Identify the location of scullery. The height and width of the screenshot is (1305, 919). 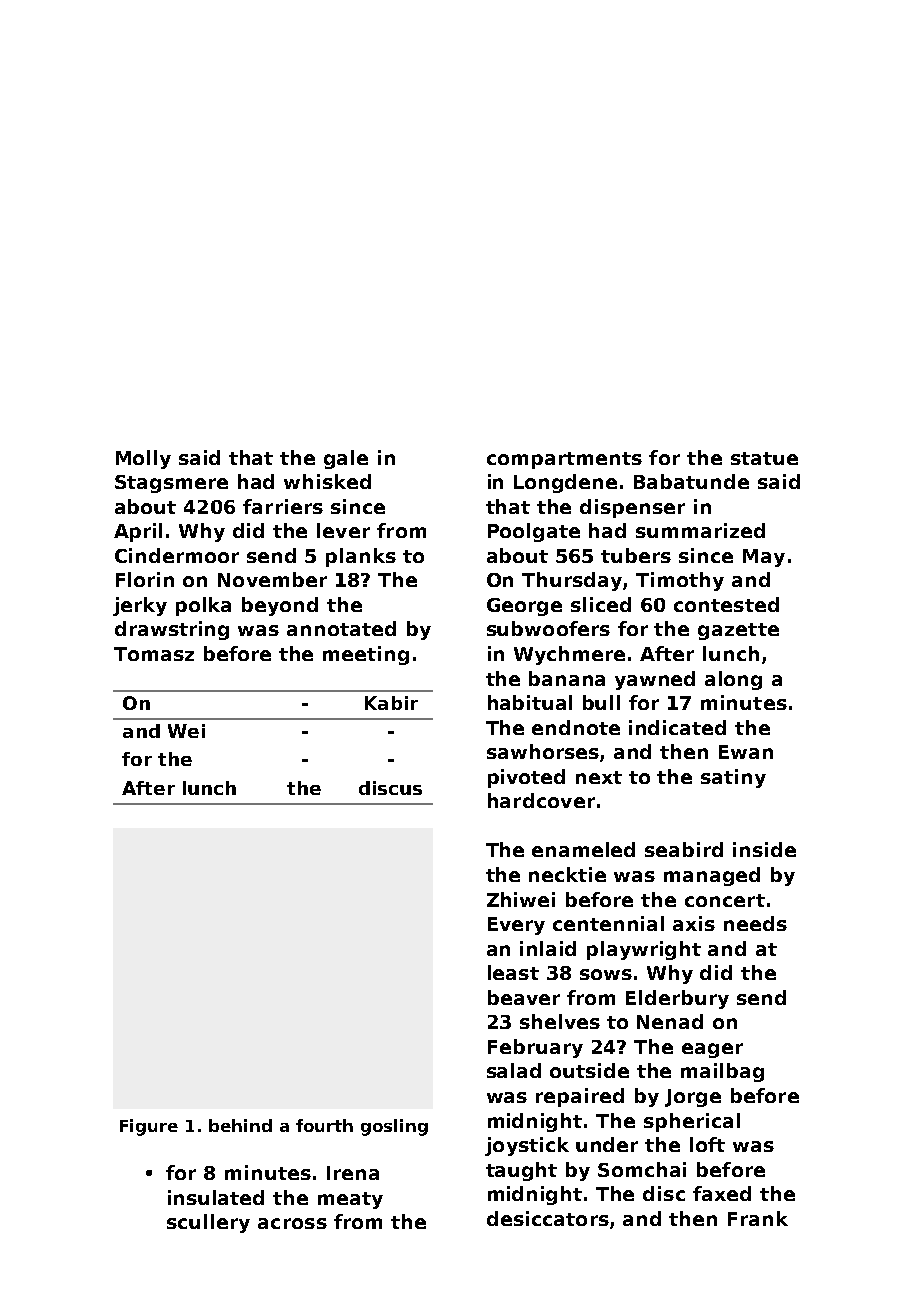
(208, 1223).
